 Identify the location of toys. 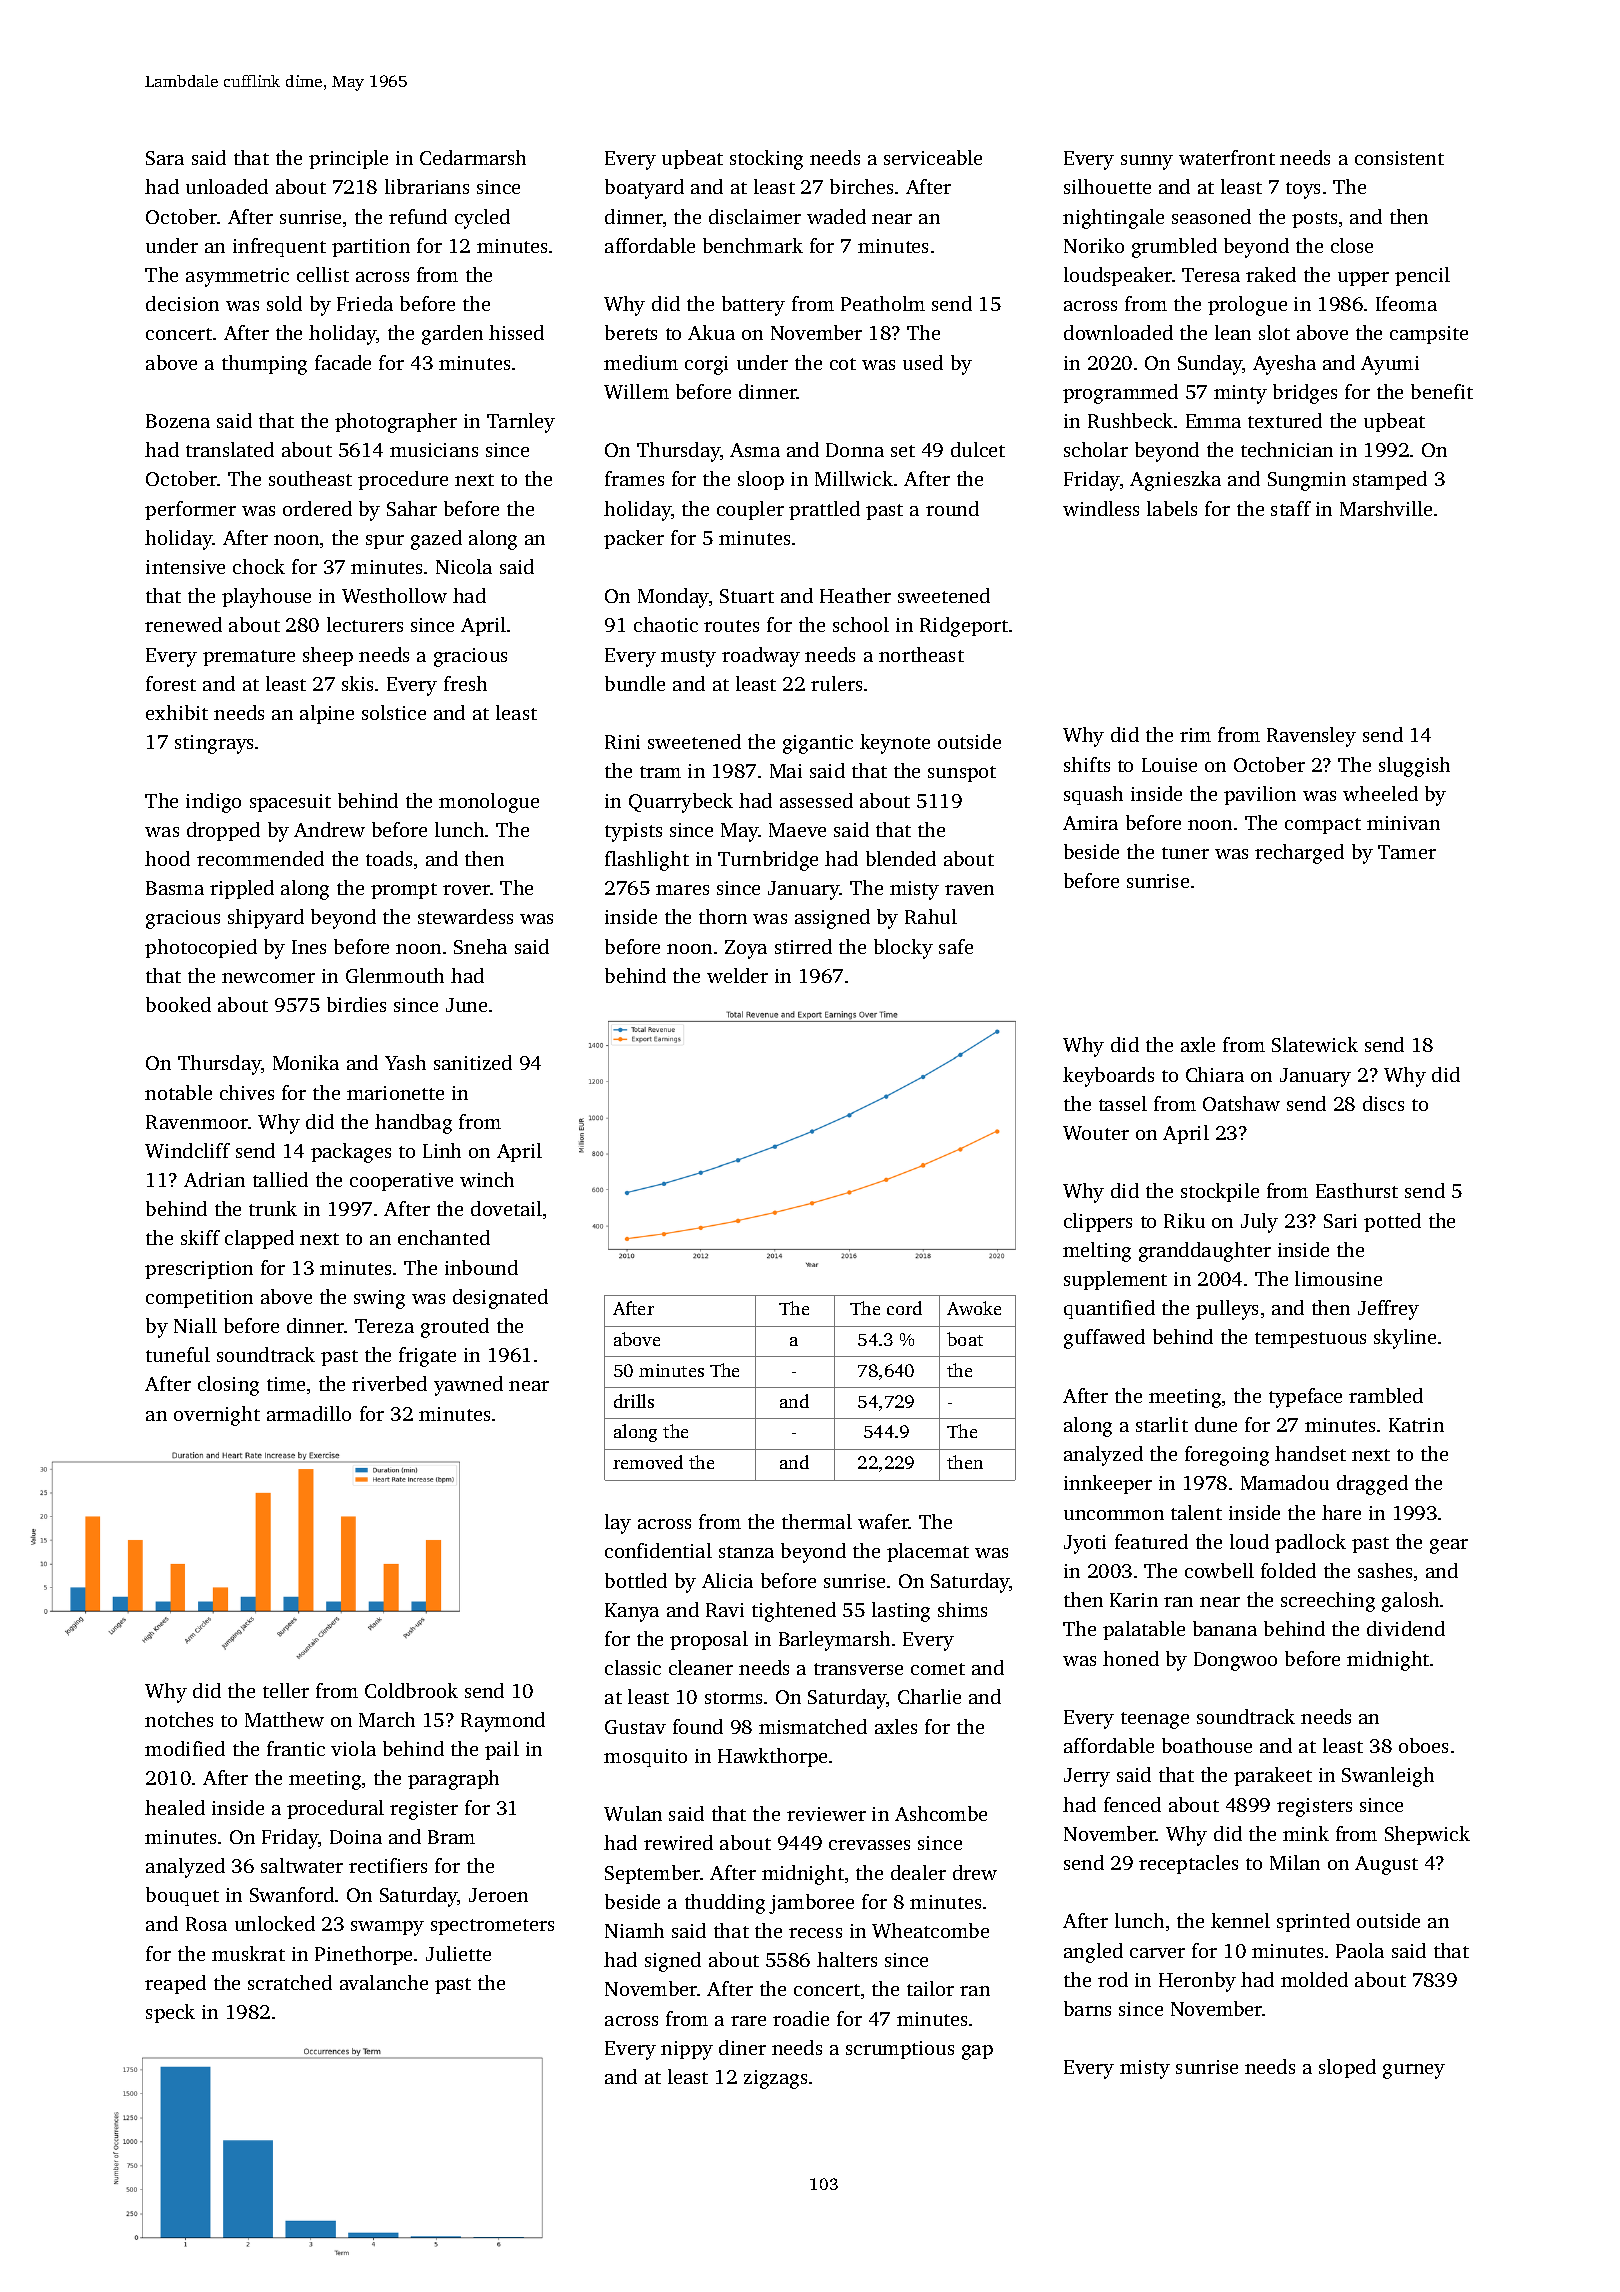
(1303, 190).
